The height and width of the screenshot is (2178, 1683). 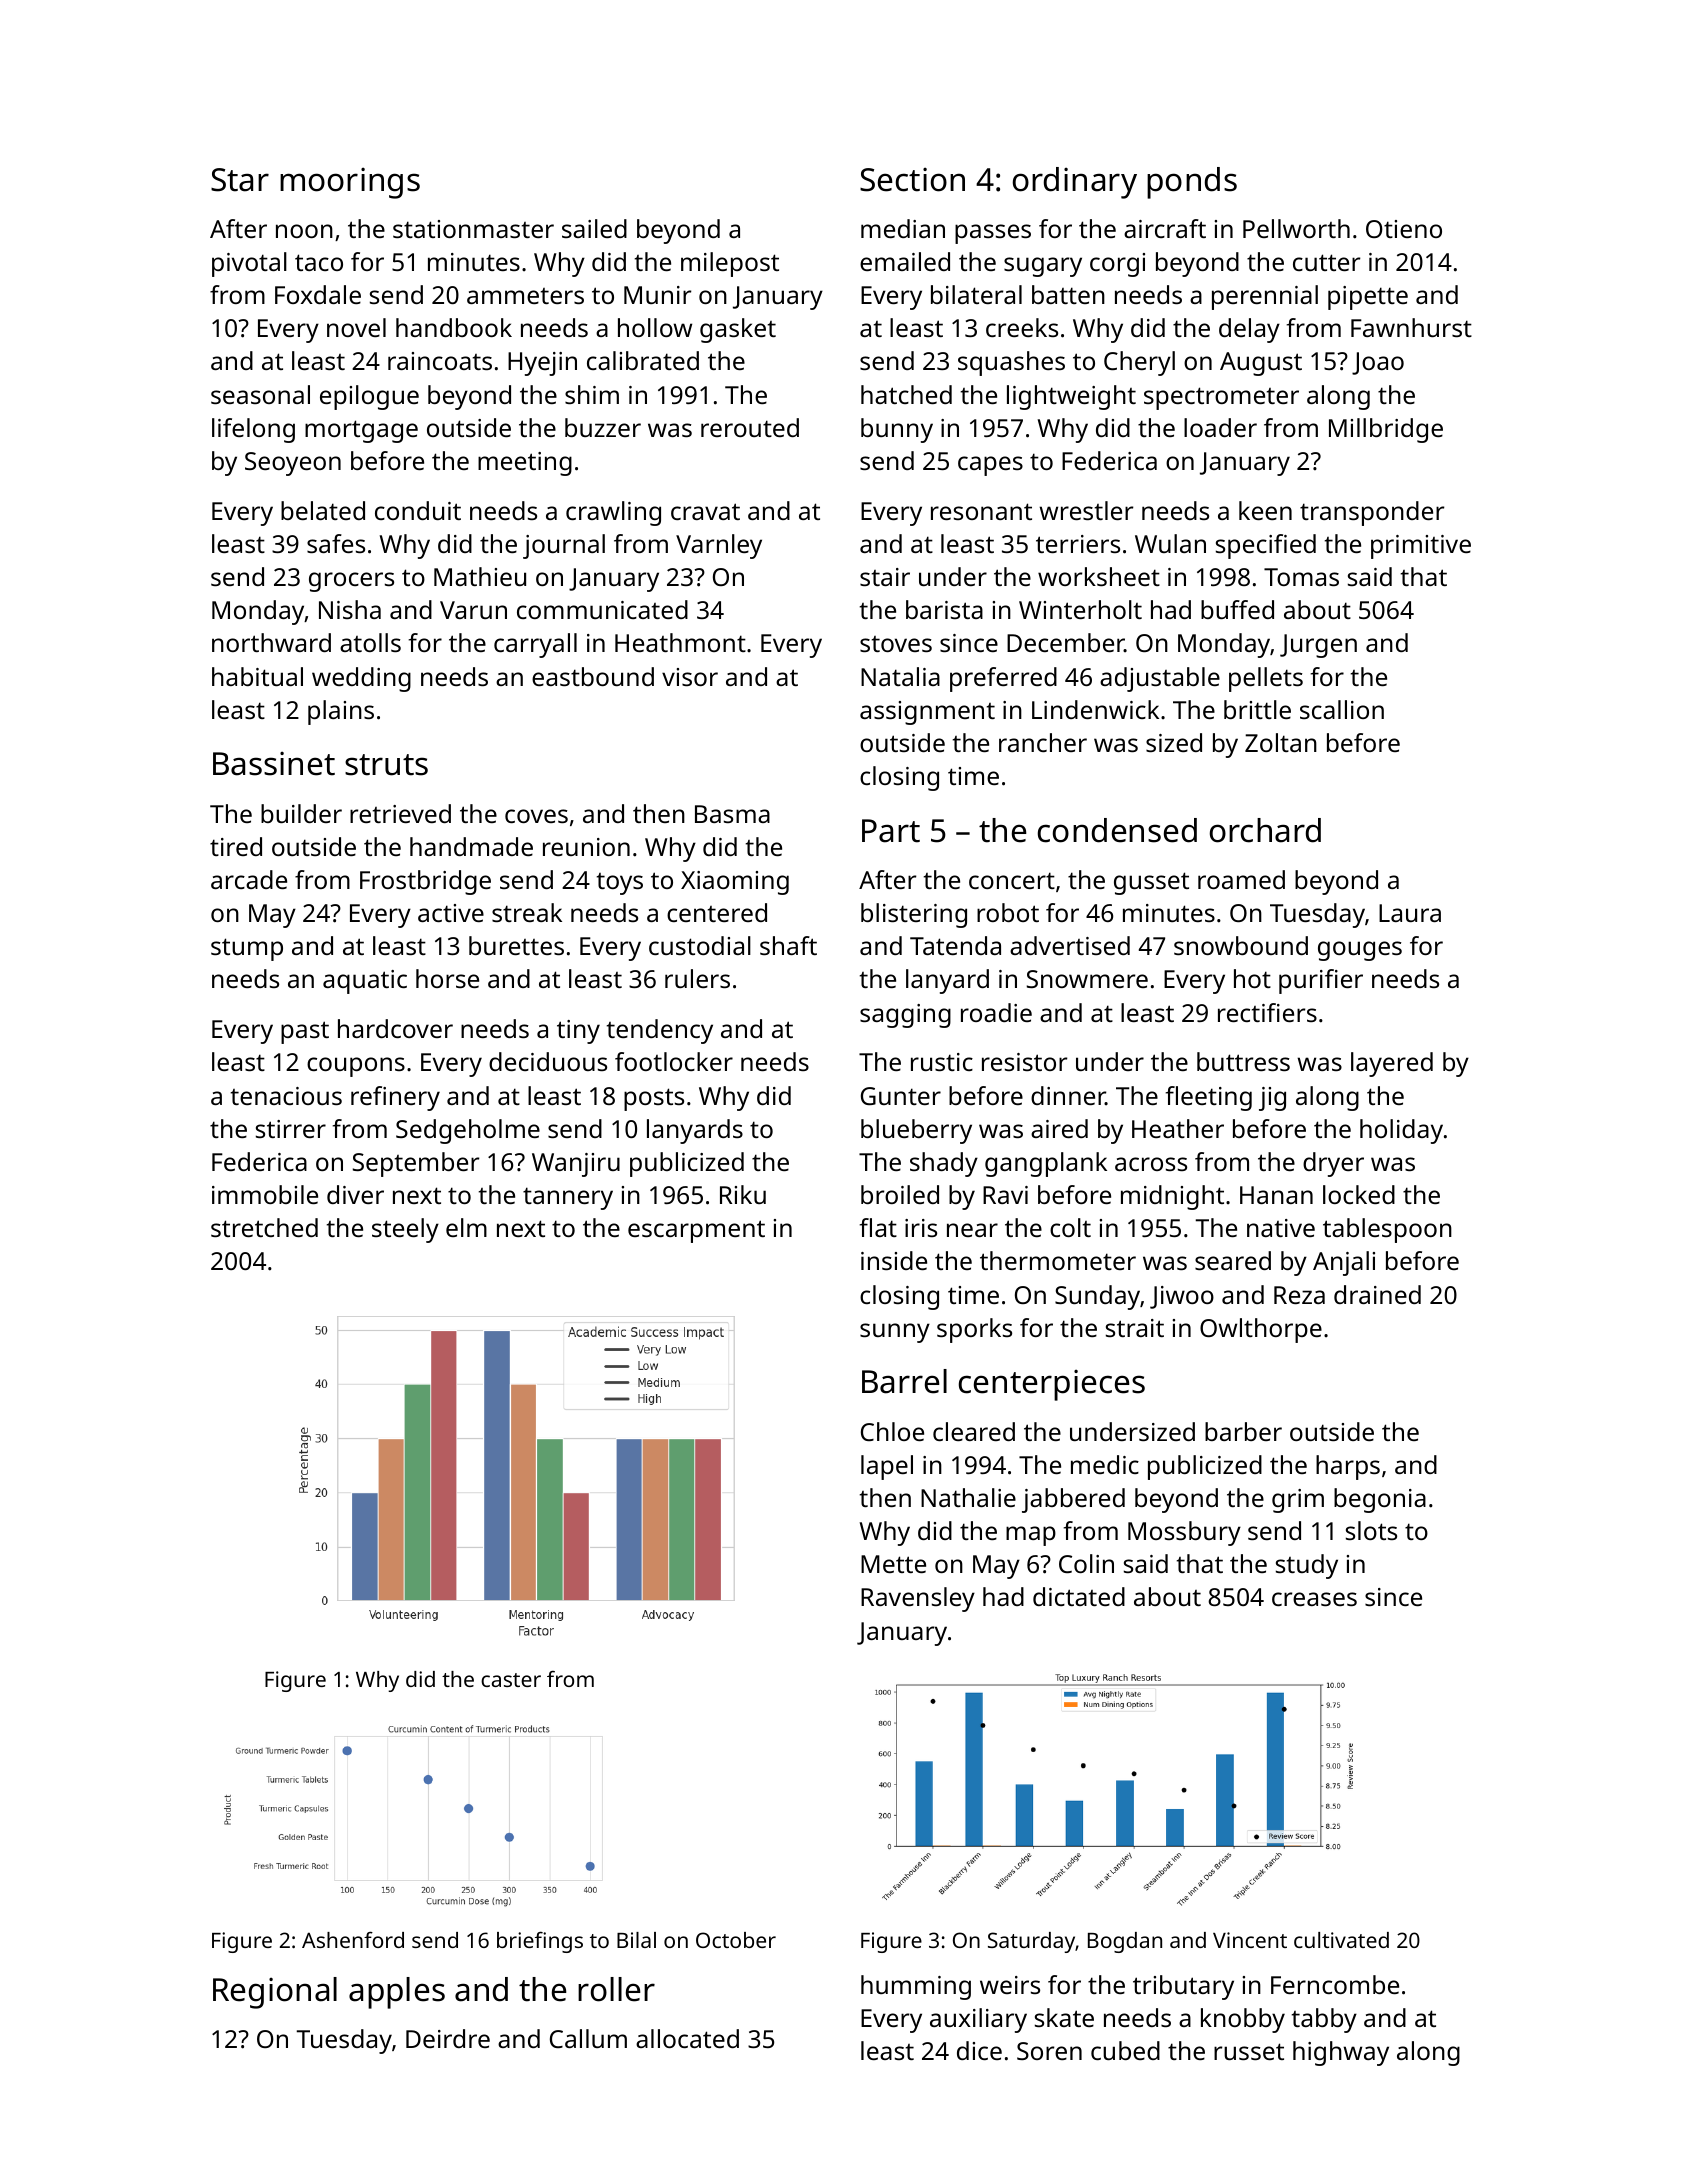 What do you see at coordinates (525, 296) in the screenshot?
I see `ammeters` at bounding box center [525, 296].
